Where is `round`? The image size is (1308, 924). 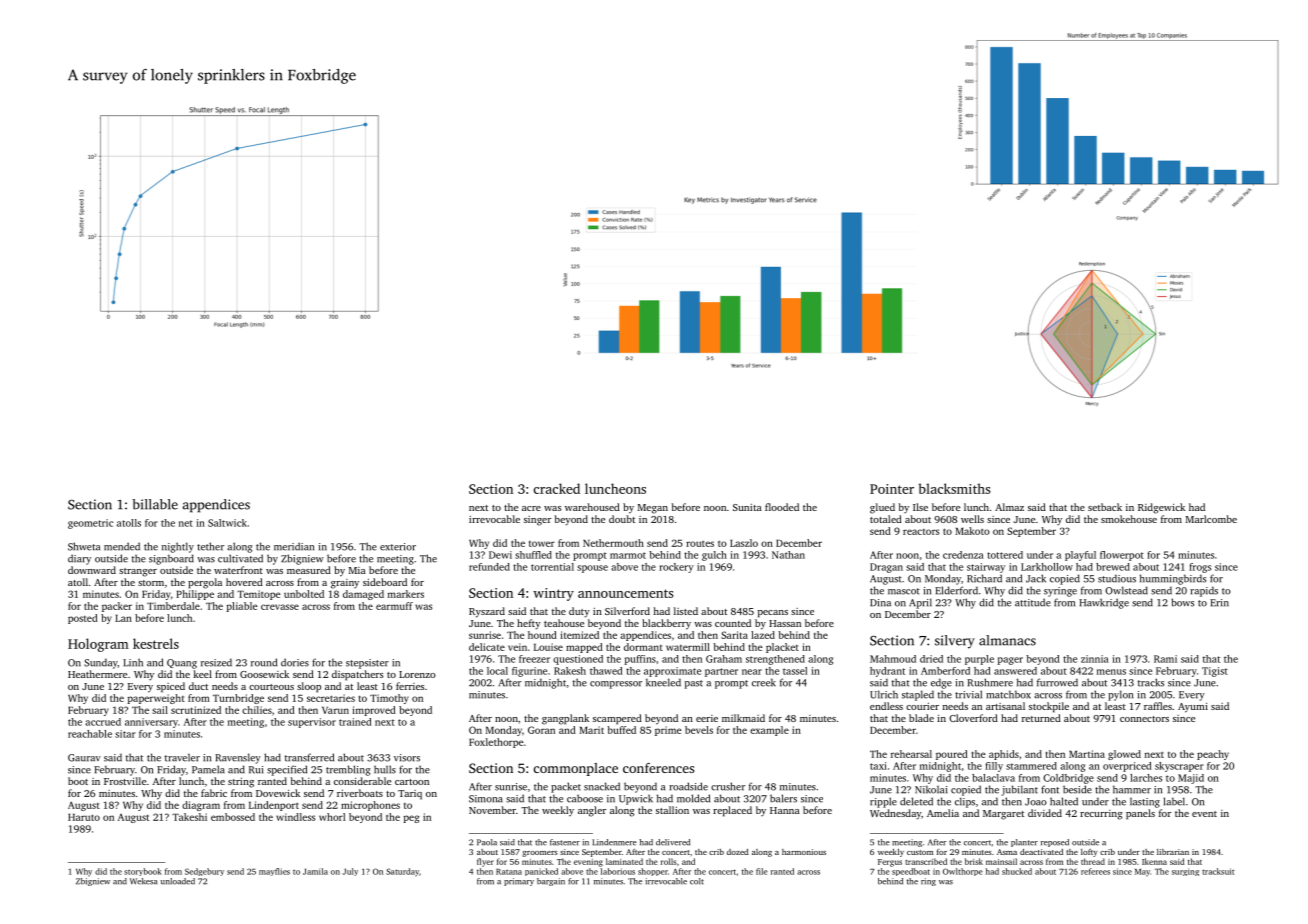
round is located at coordinates (264, 662).
